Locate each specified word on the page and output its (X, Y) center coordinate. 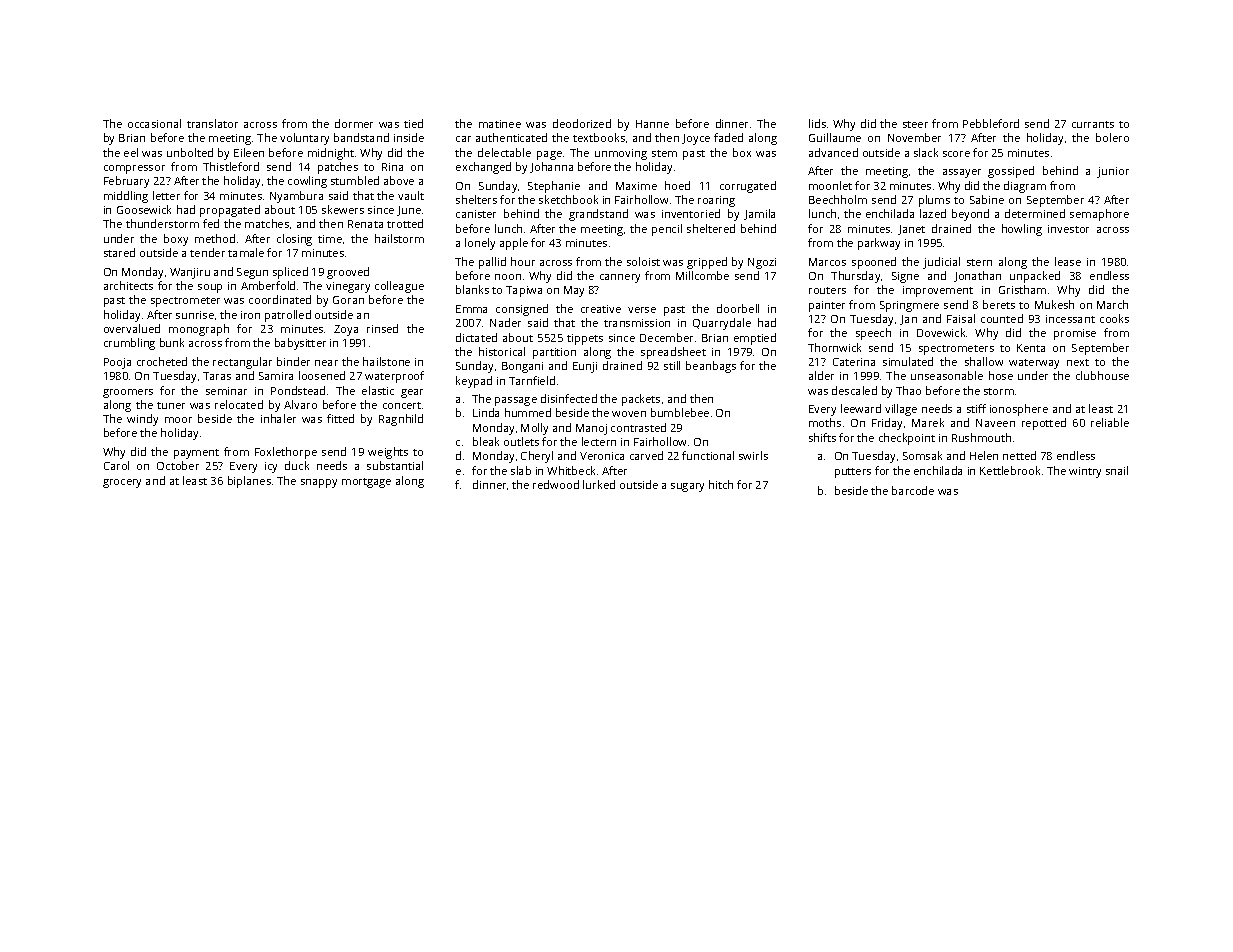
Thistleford (231, 166)
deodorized (582, 123)
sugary (687, 487)
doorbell (738, 308)
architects (128, 285)
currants (1093, 124)
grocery (122, 483)
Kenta (1031, 348)
